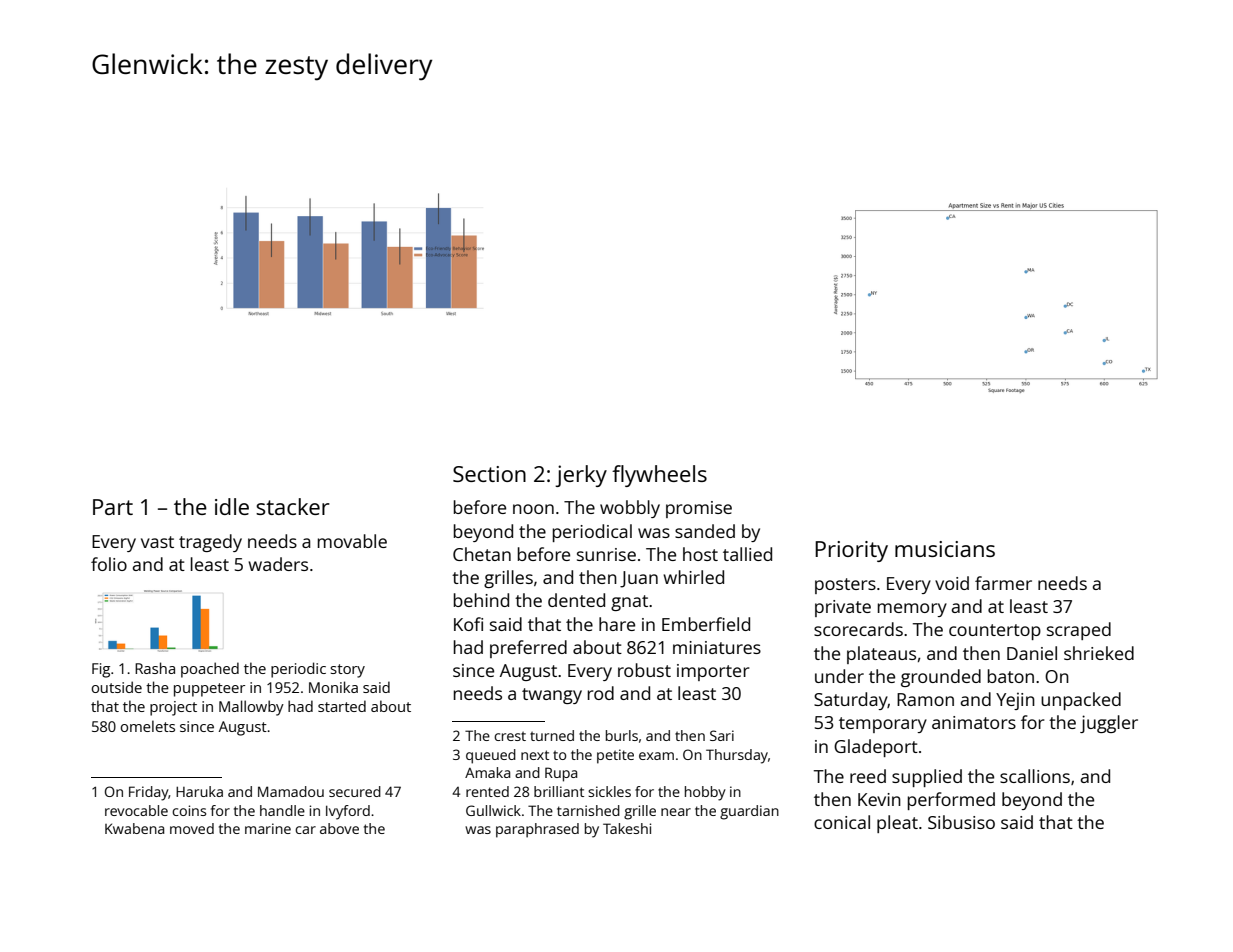  Describe the element at coordinates (552, 696) in the image. I see `twangy` at that location.
